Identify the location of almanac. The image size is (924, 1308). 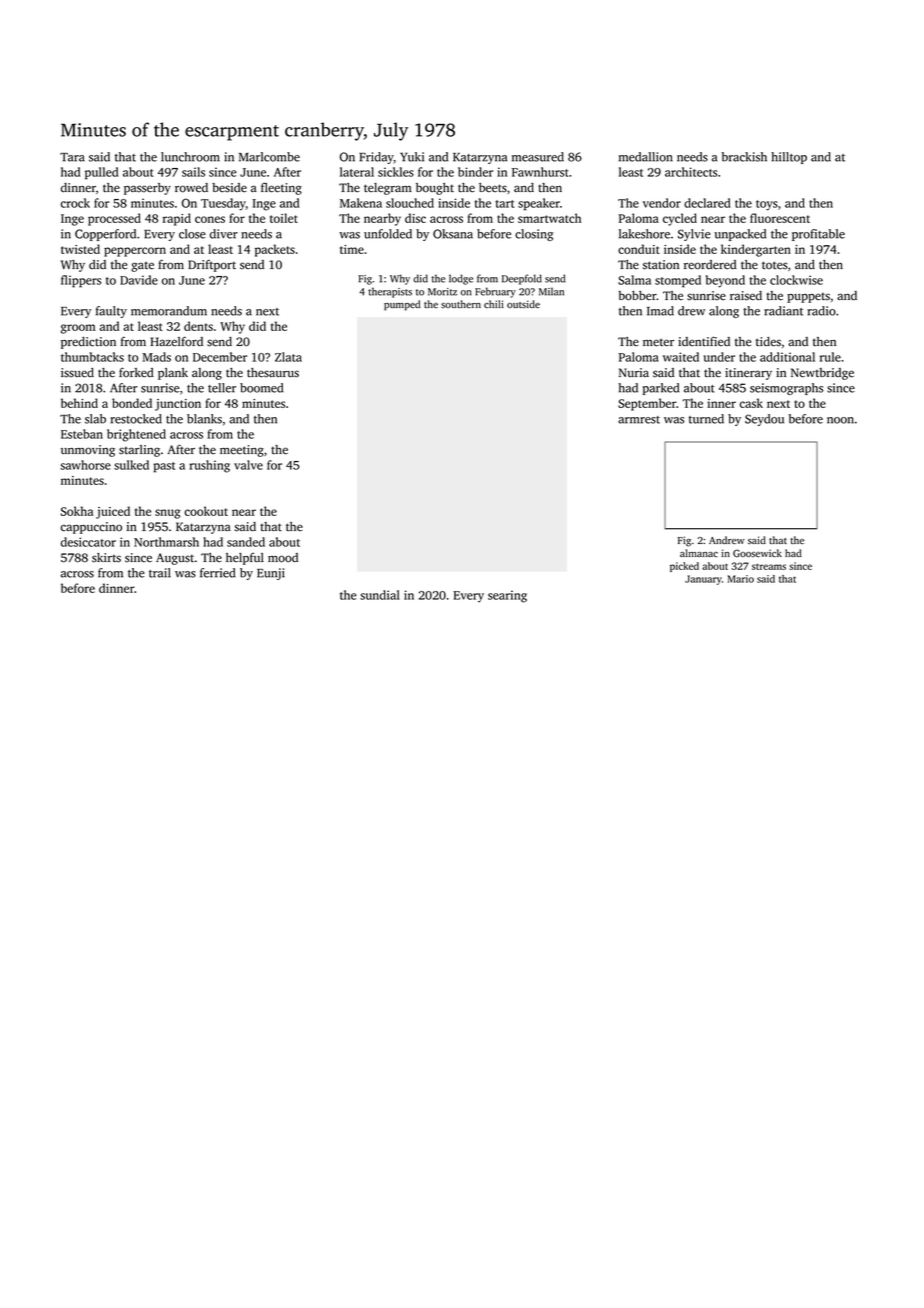
(699, 553).
